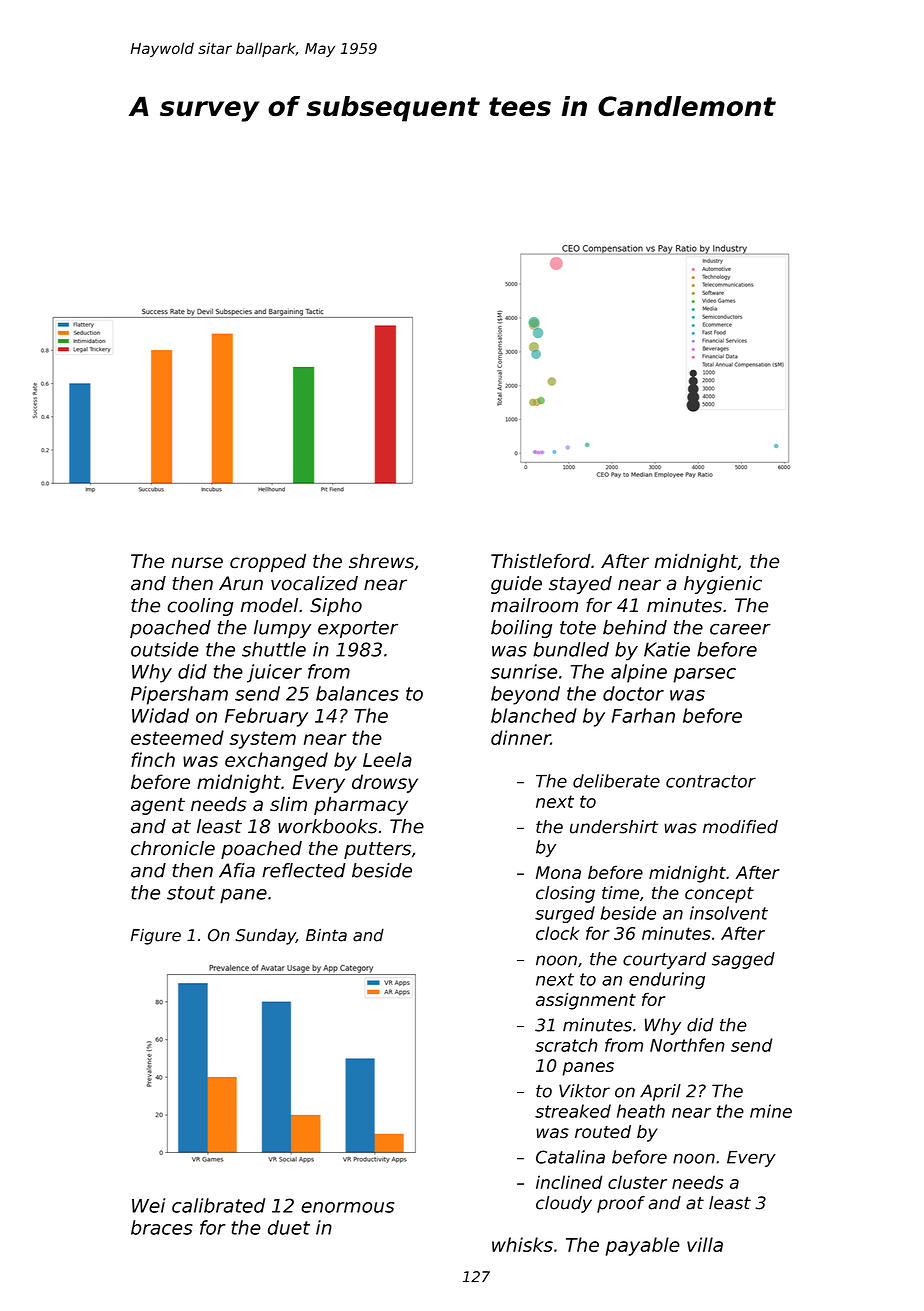  Describe the element at coordinates (705, 1244) in the page. I see `villa` at that location.
